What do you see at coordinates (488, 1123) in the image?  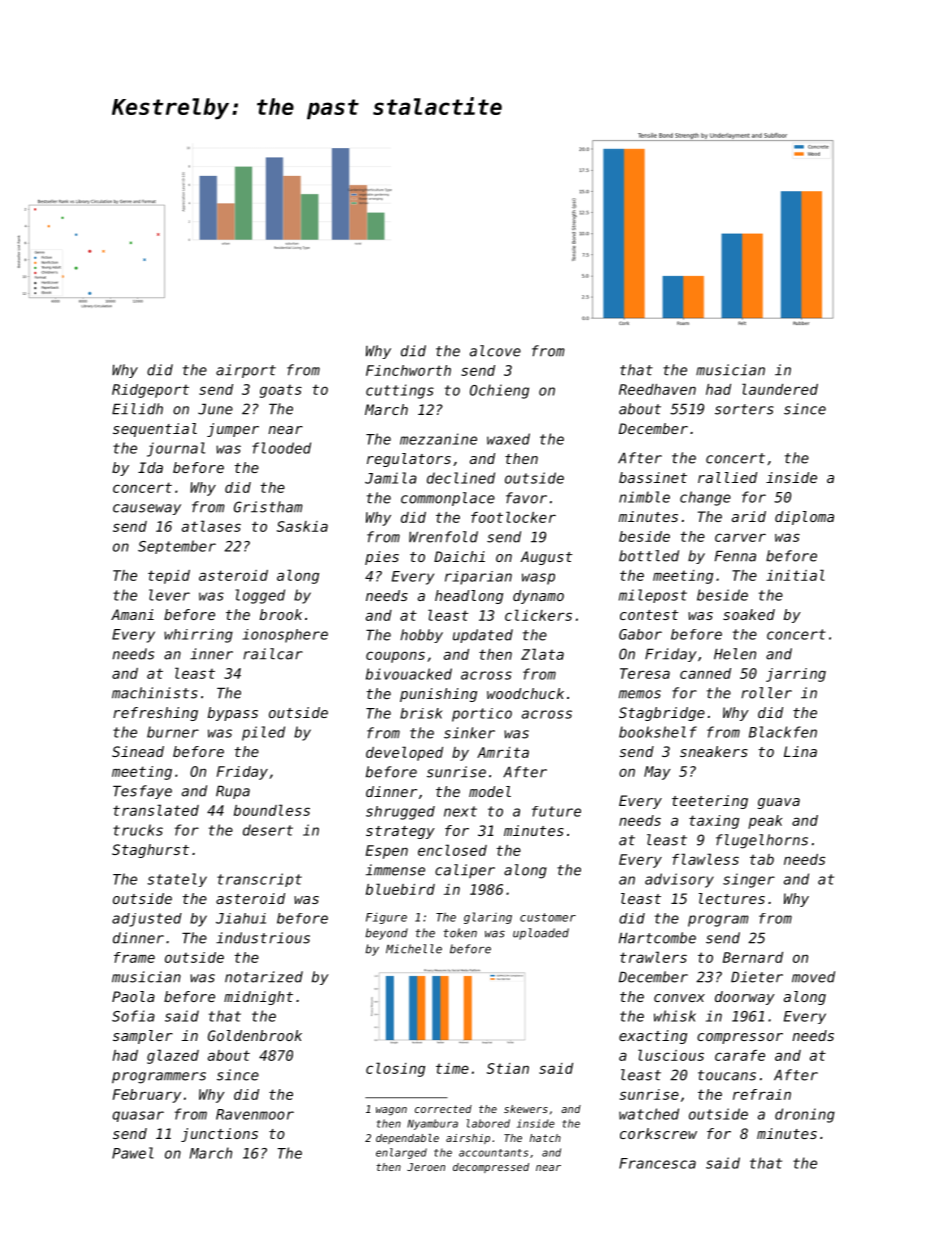 I see `labored` at bounding box center [488, 1123].
